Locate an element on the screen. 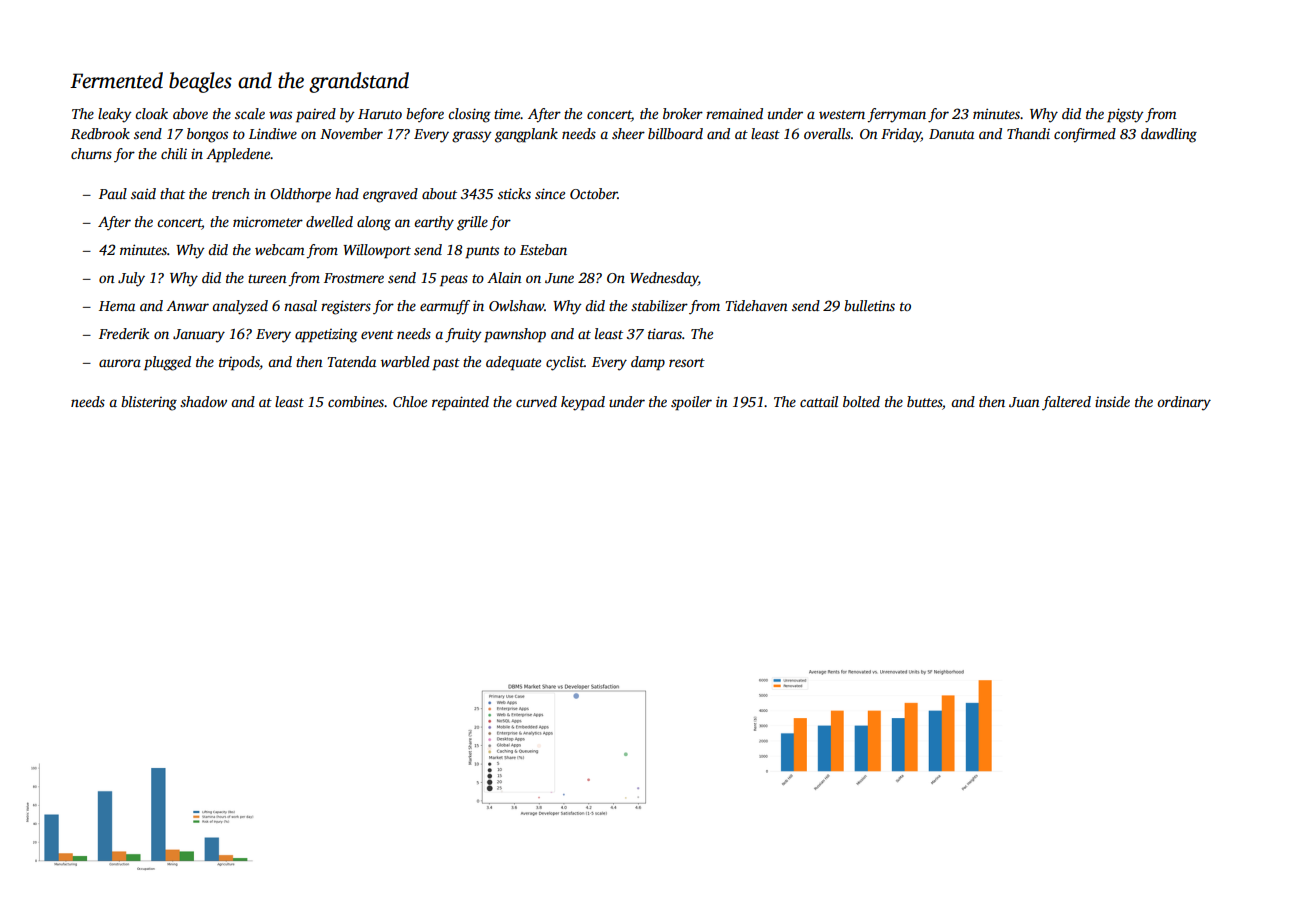  since is located at coordinates (550, 193).
